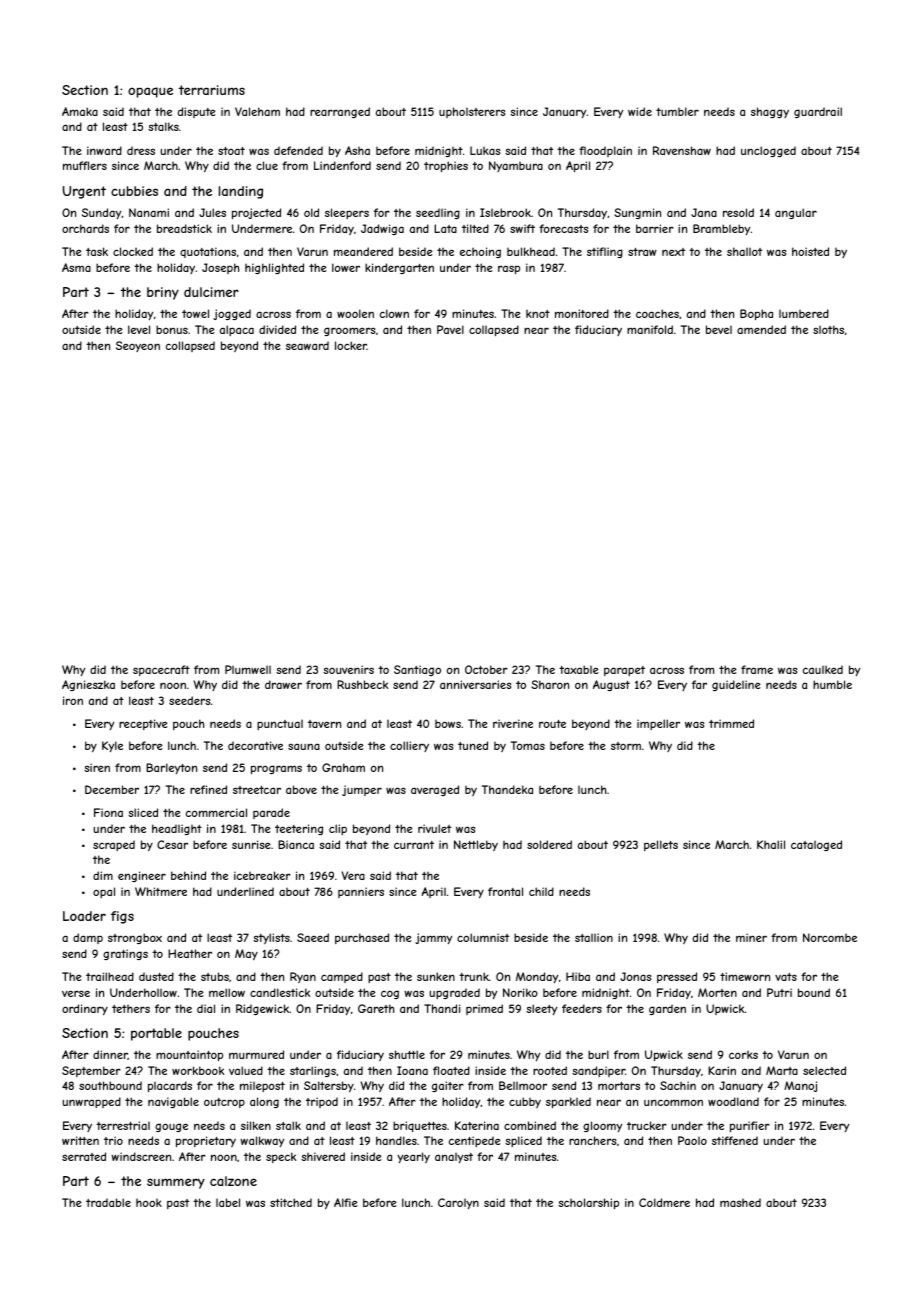 The image size is (924, 1308). What do you see at coordinates (197, 112) in the screenshot?
I see `dispute` at bounding box center [197, 112].
